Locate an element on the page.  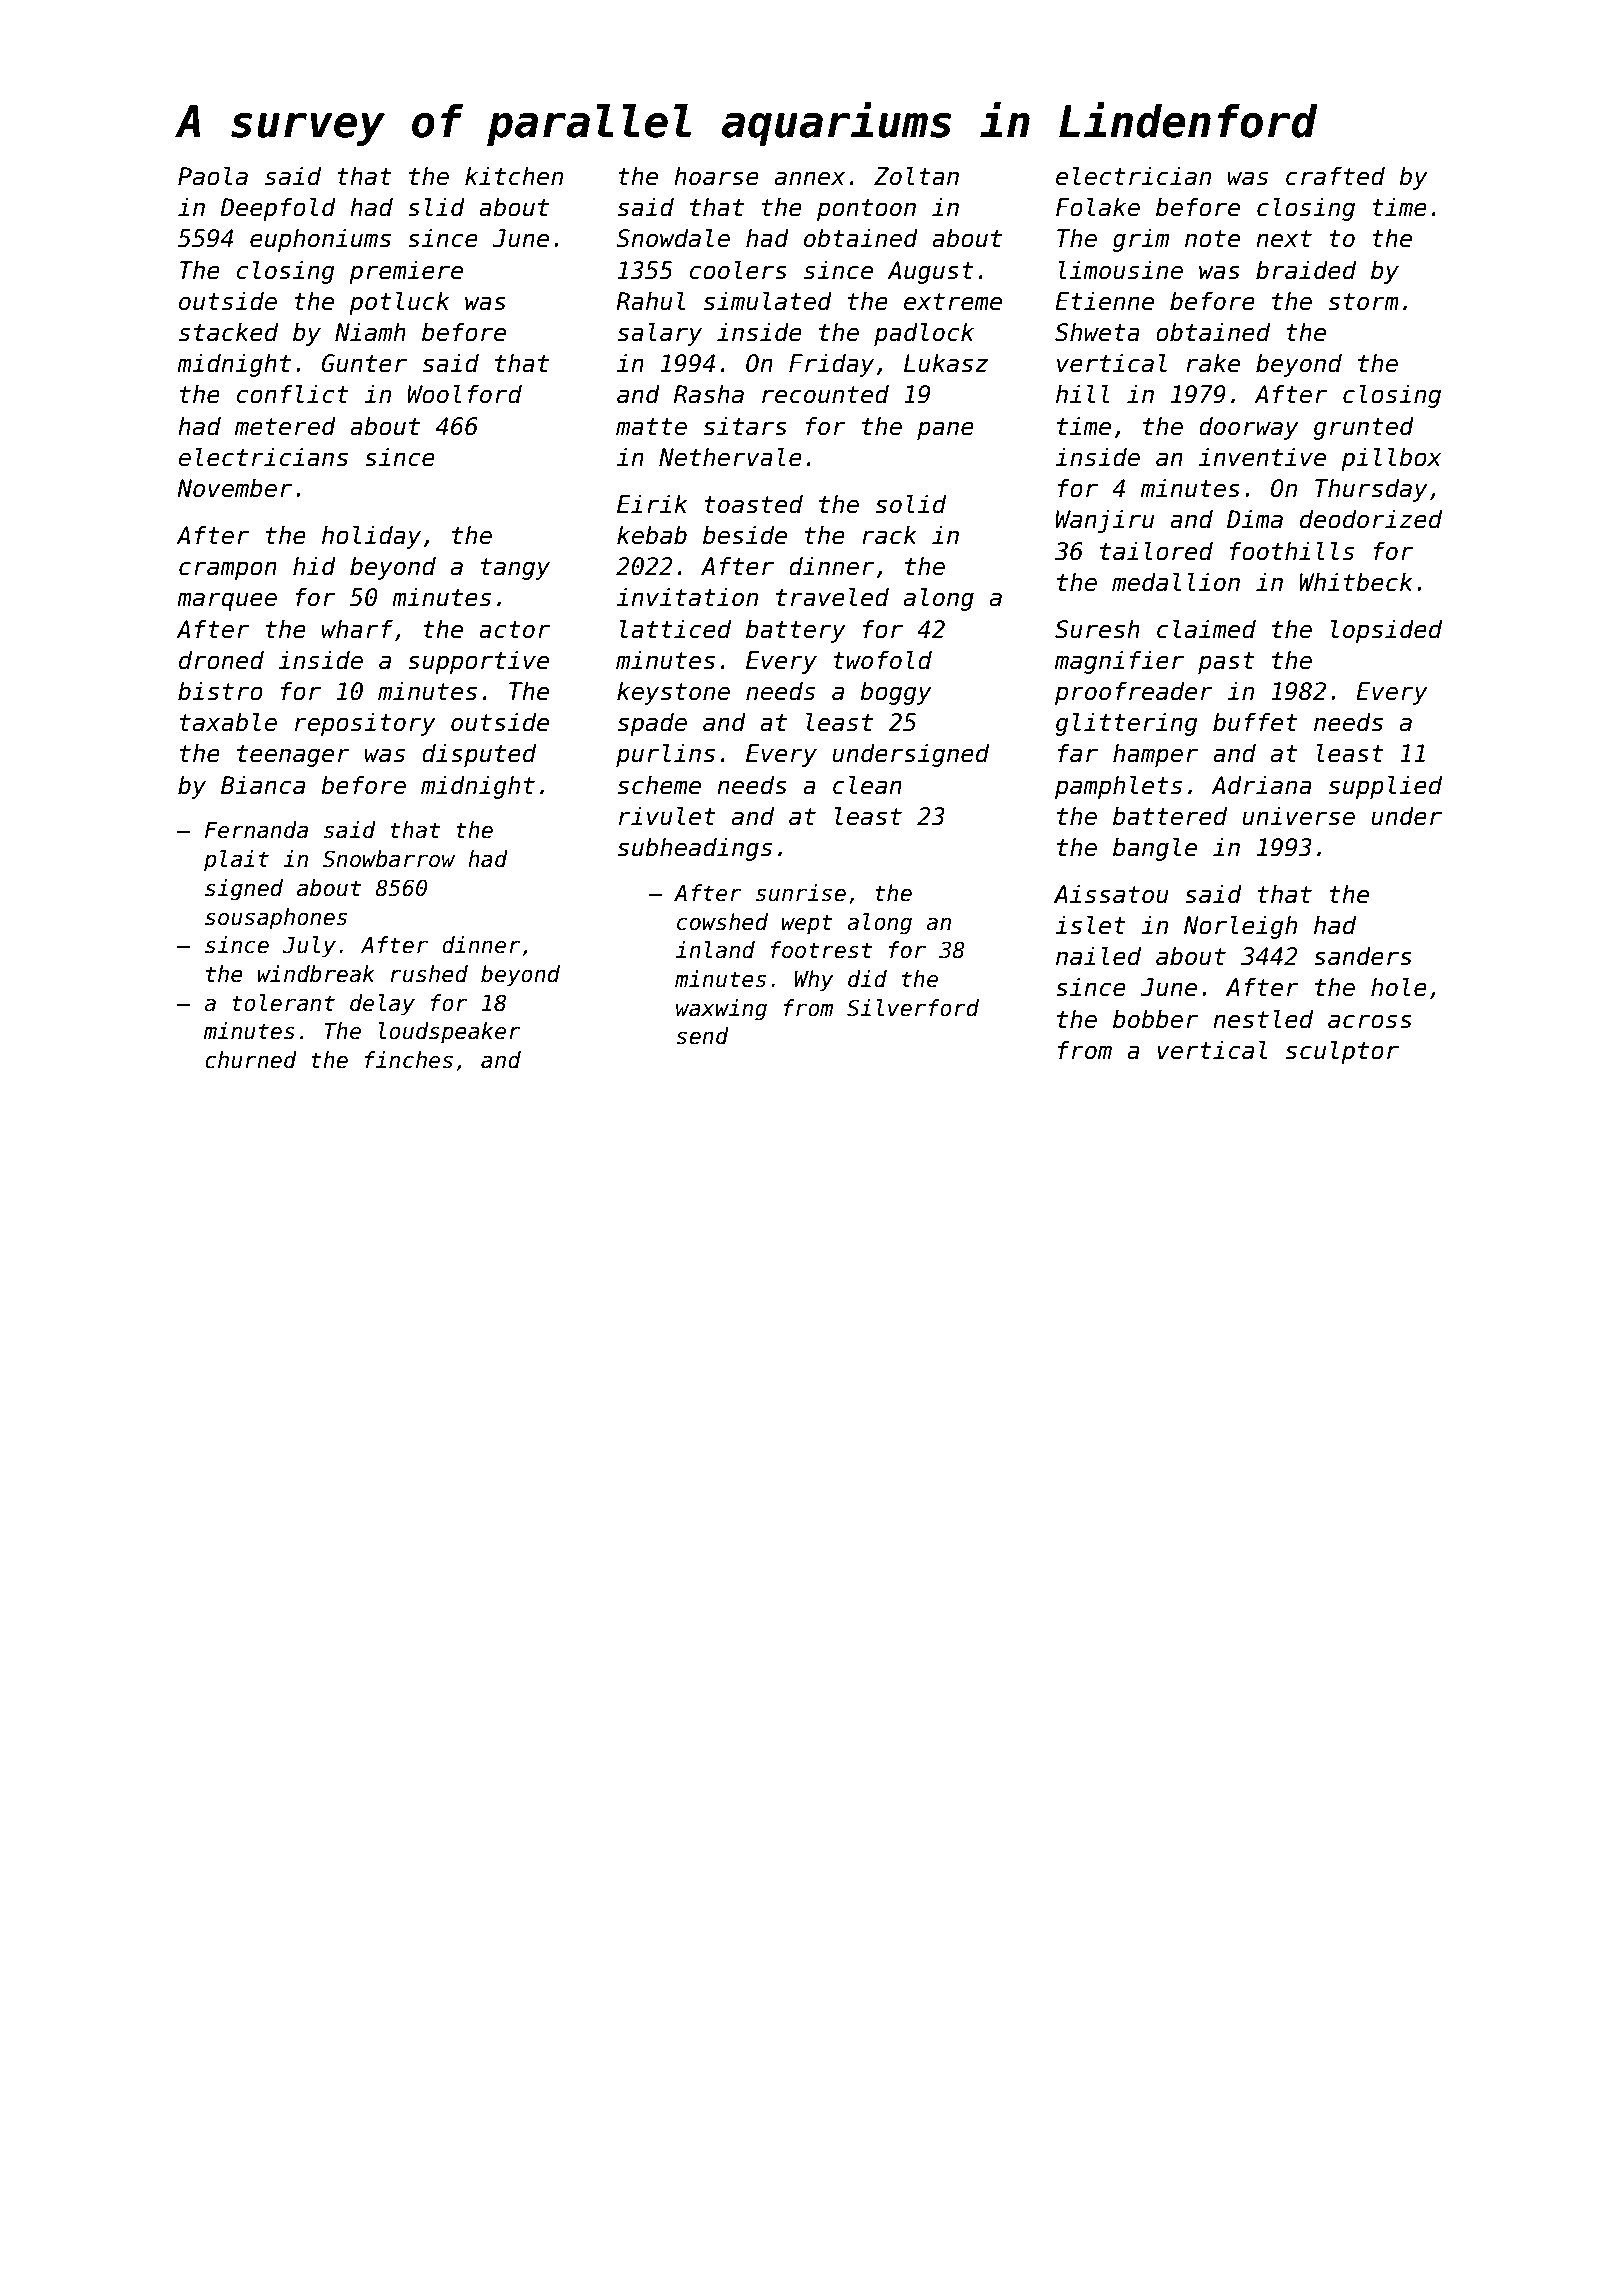
Dima is located at coordinates (1255, 519).
